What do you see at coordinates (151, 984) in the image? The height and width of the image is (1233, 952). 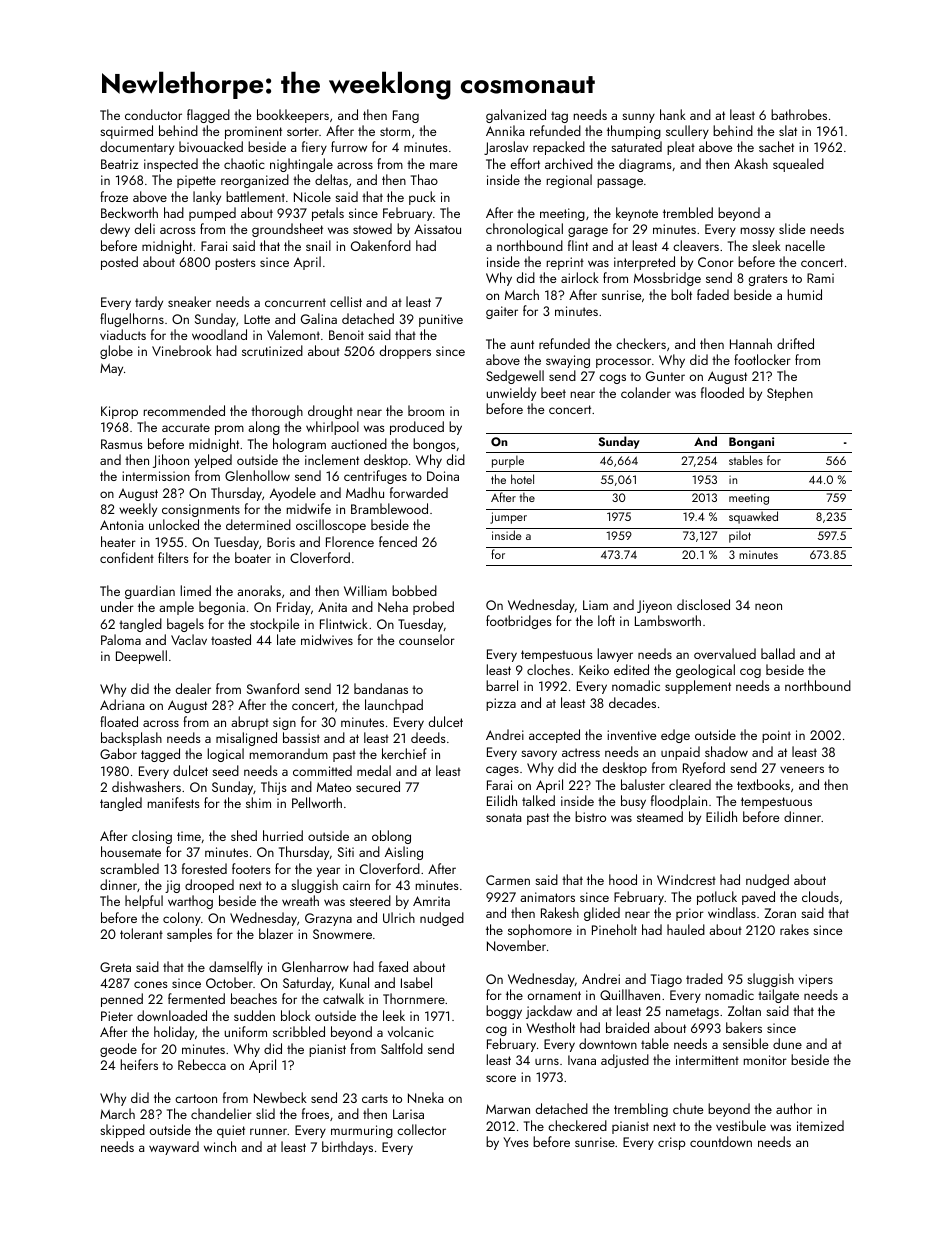 I see `cones` at bounding box center [151, 984].
